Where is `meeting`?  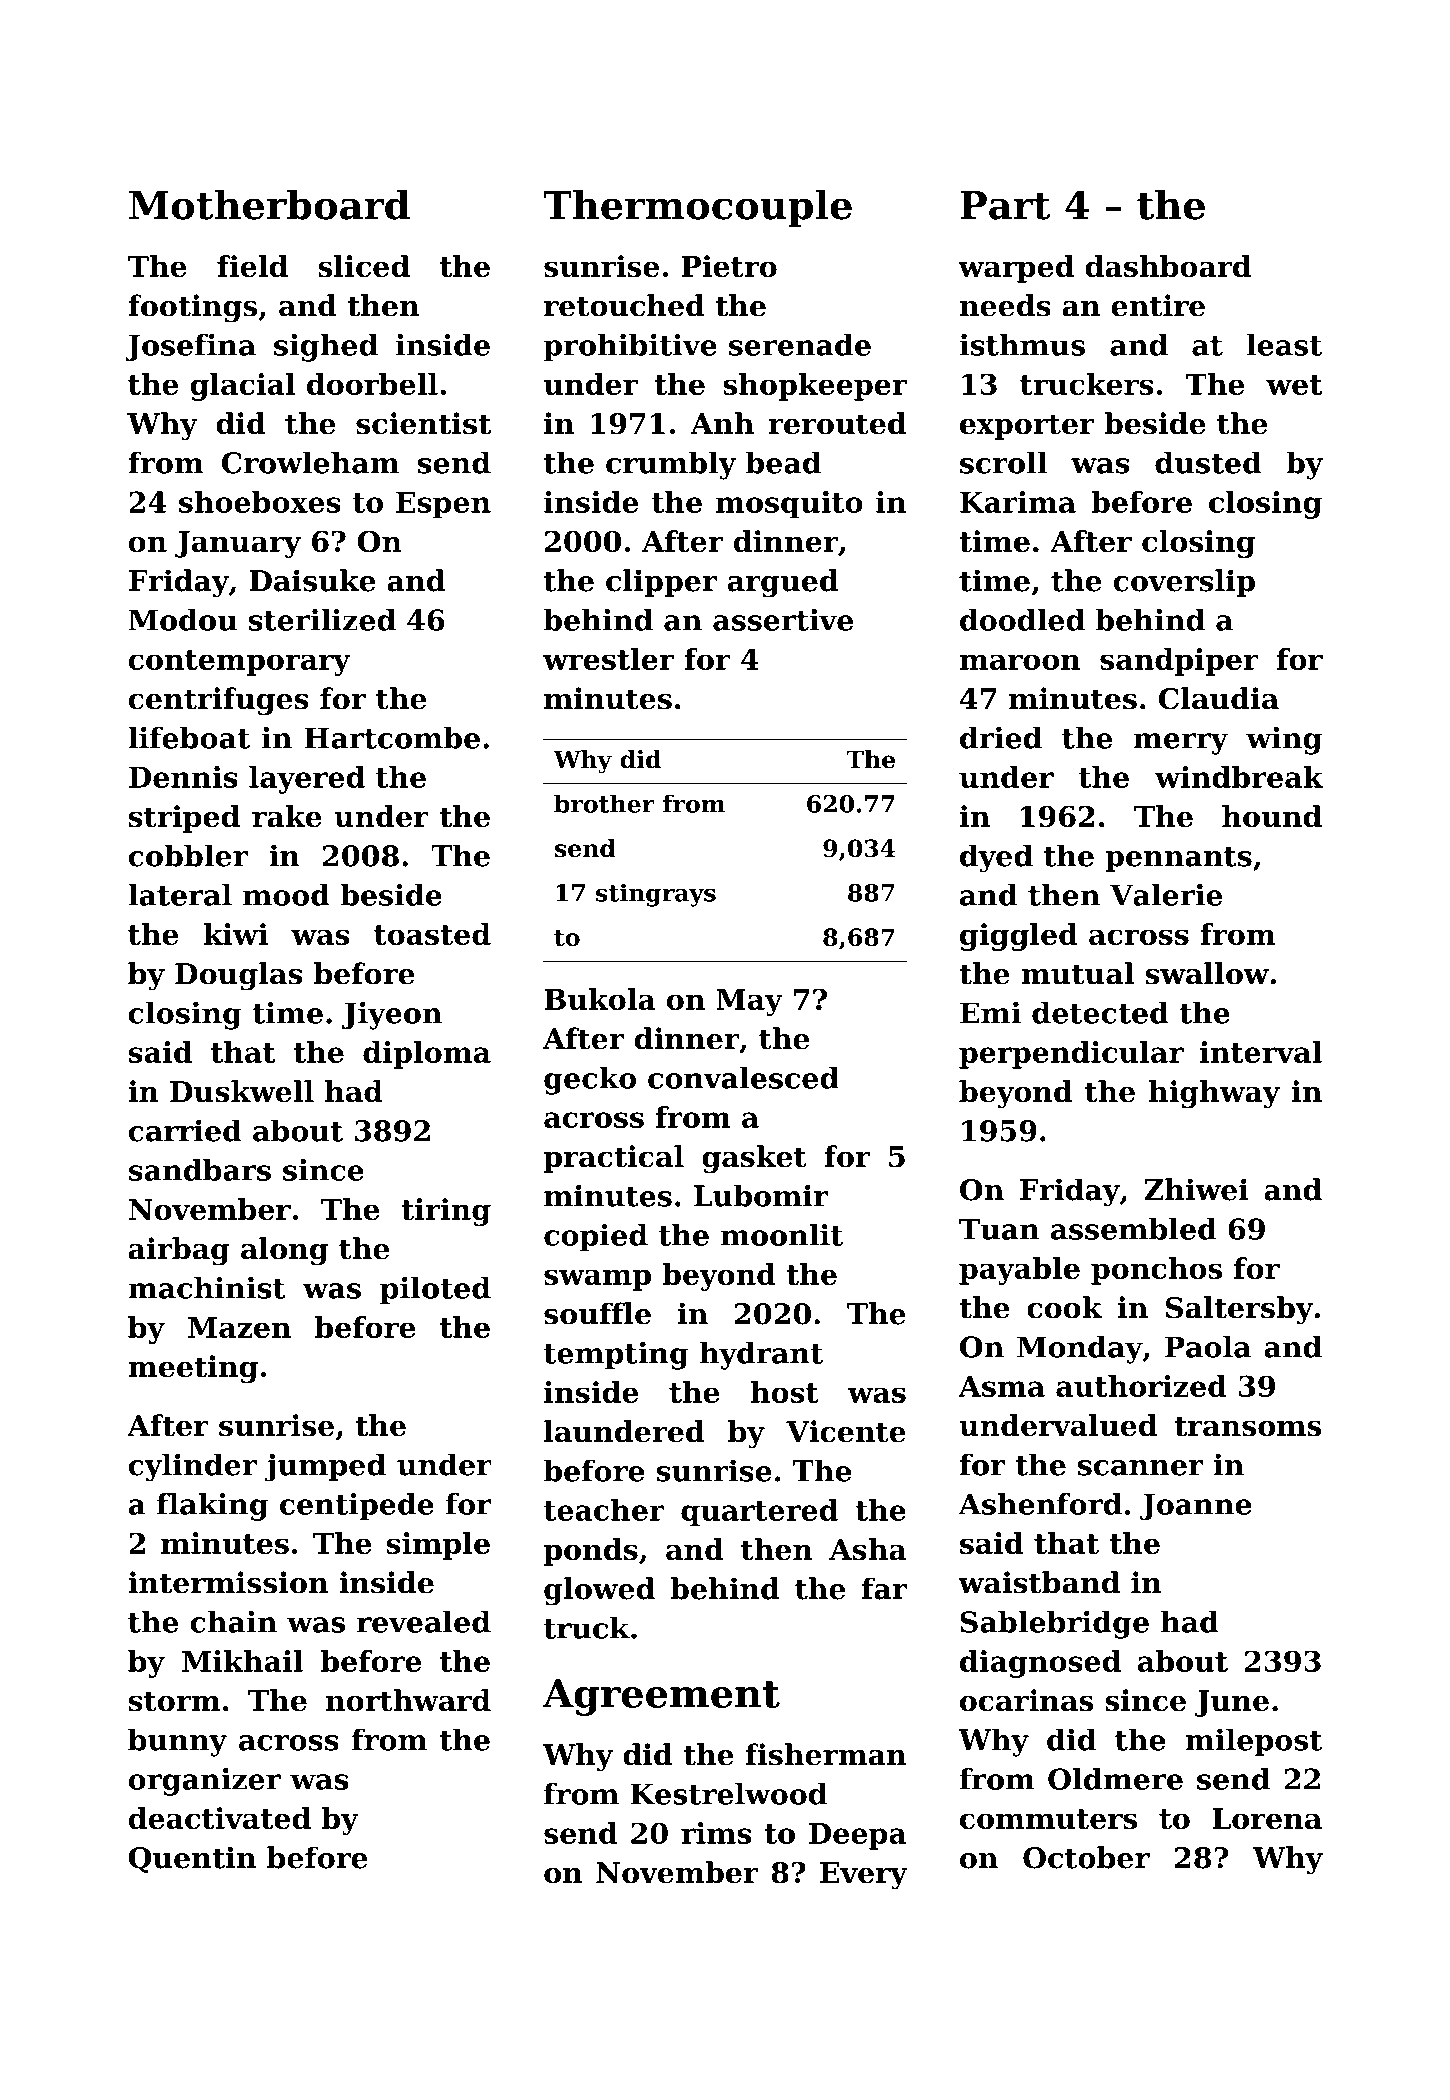
meeting is located at coordinates (193, 1369).
